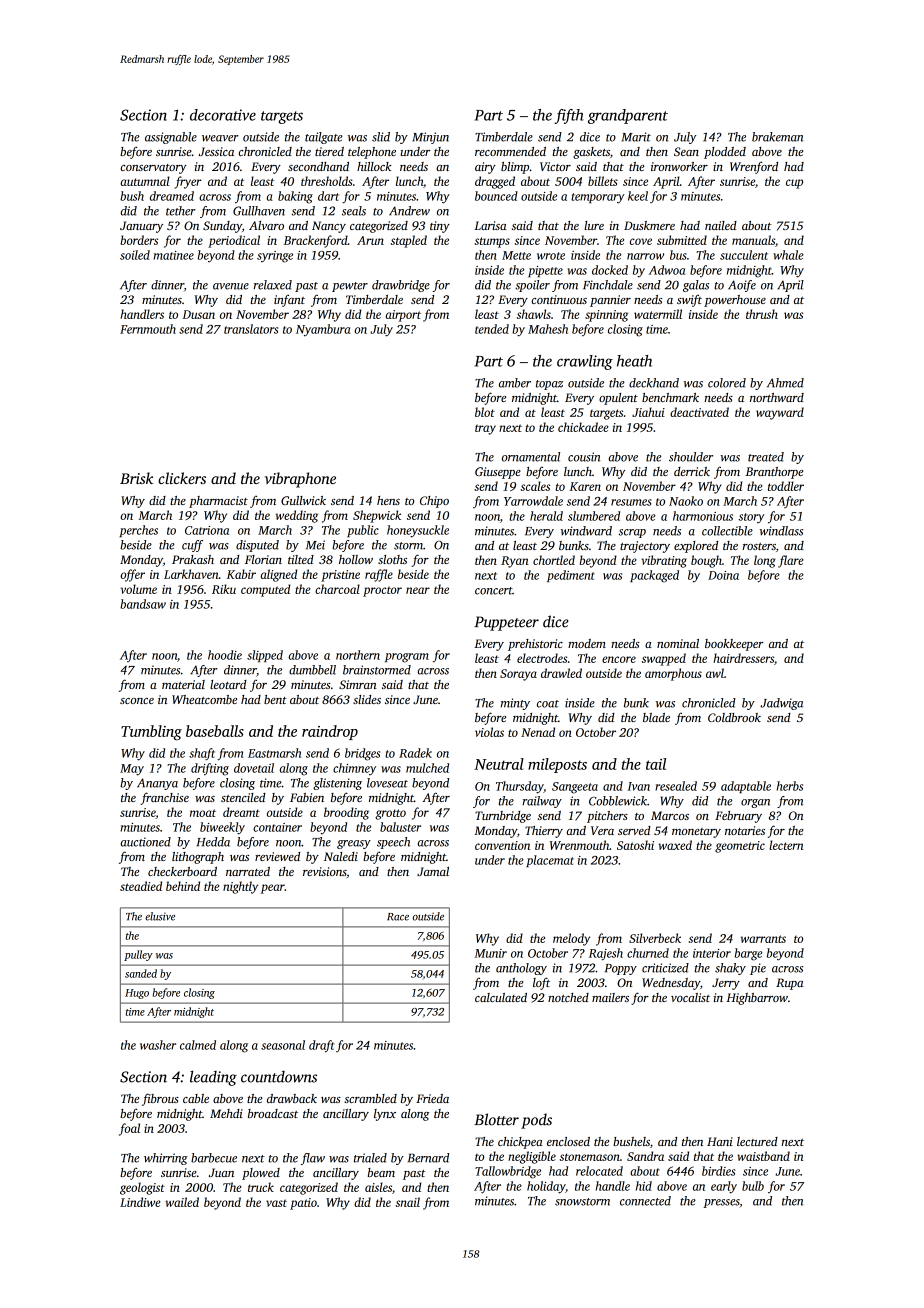 The width and height of the document is (924, 1308). Describe the element at coordinates (671, 984) in the document. I see `Wednesday` at that location.
